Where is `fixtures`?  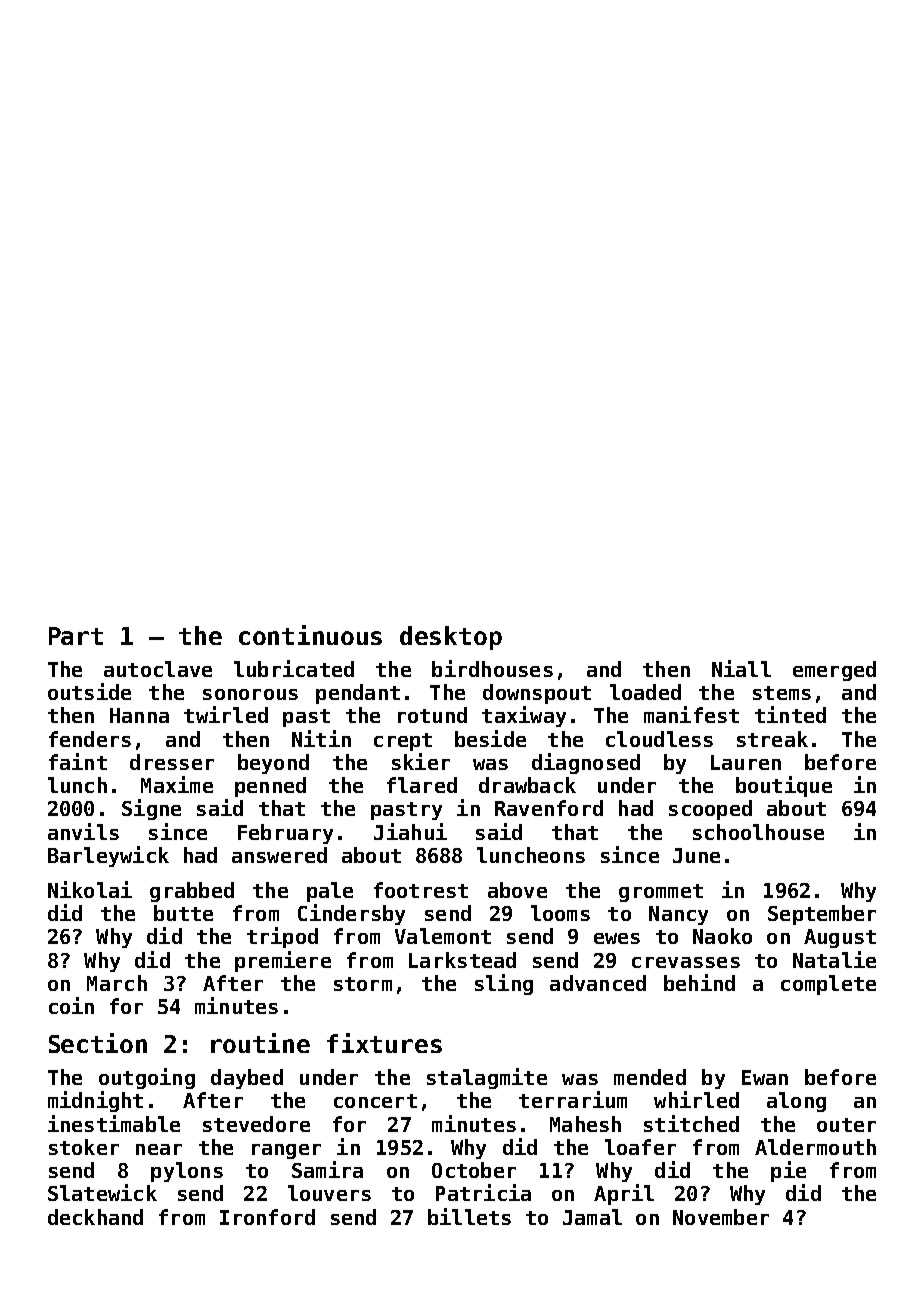
fixtures is located at coordinates (384, 1043).
